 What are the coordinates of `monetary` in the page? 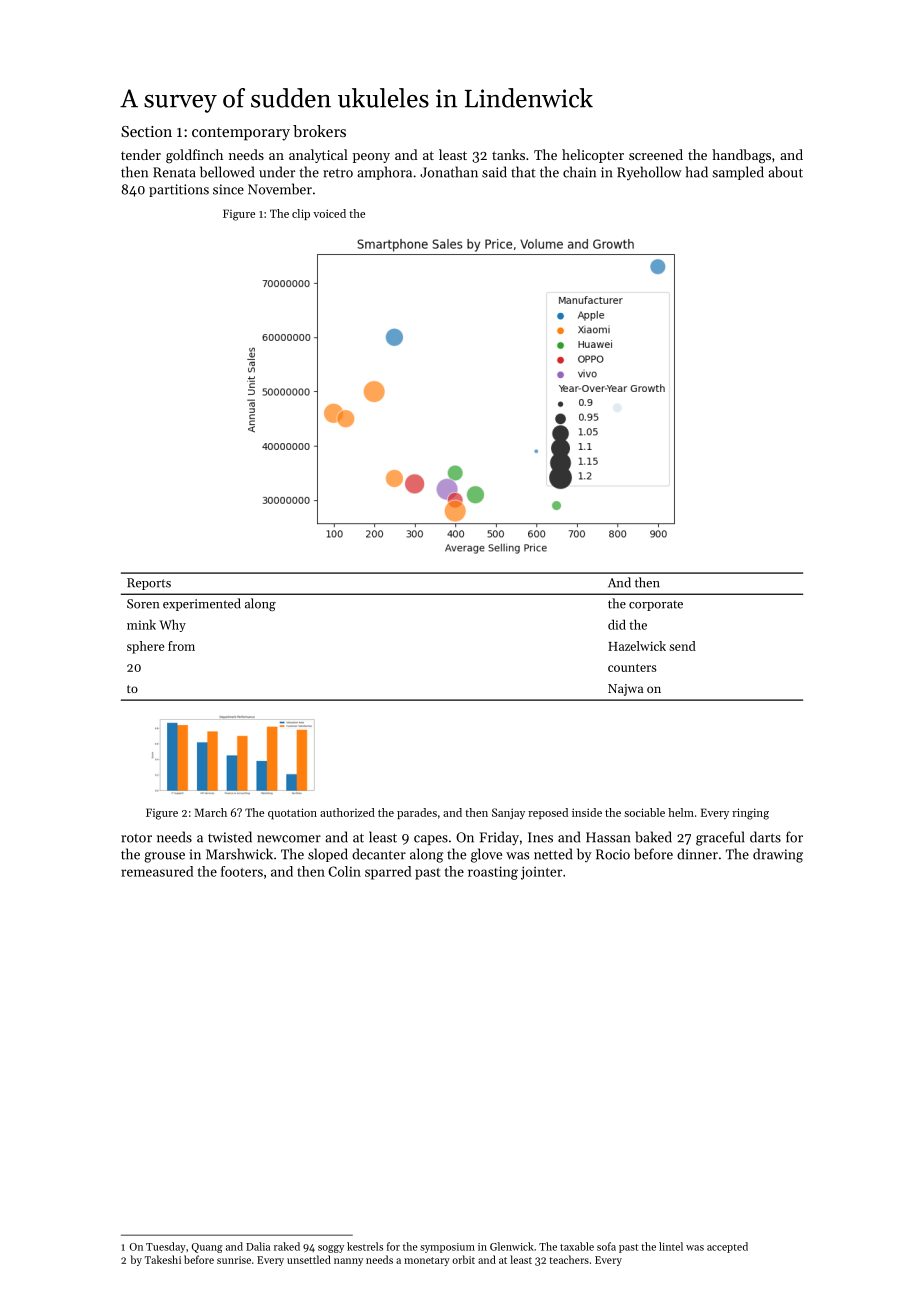 It's located at (427, 1261).
